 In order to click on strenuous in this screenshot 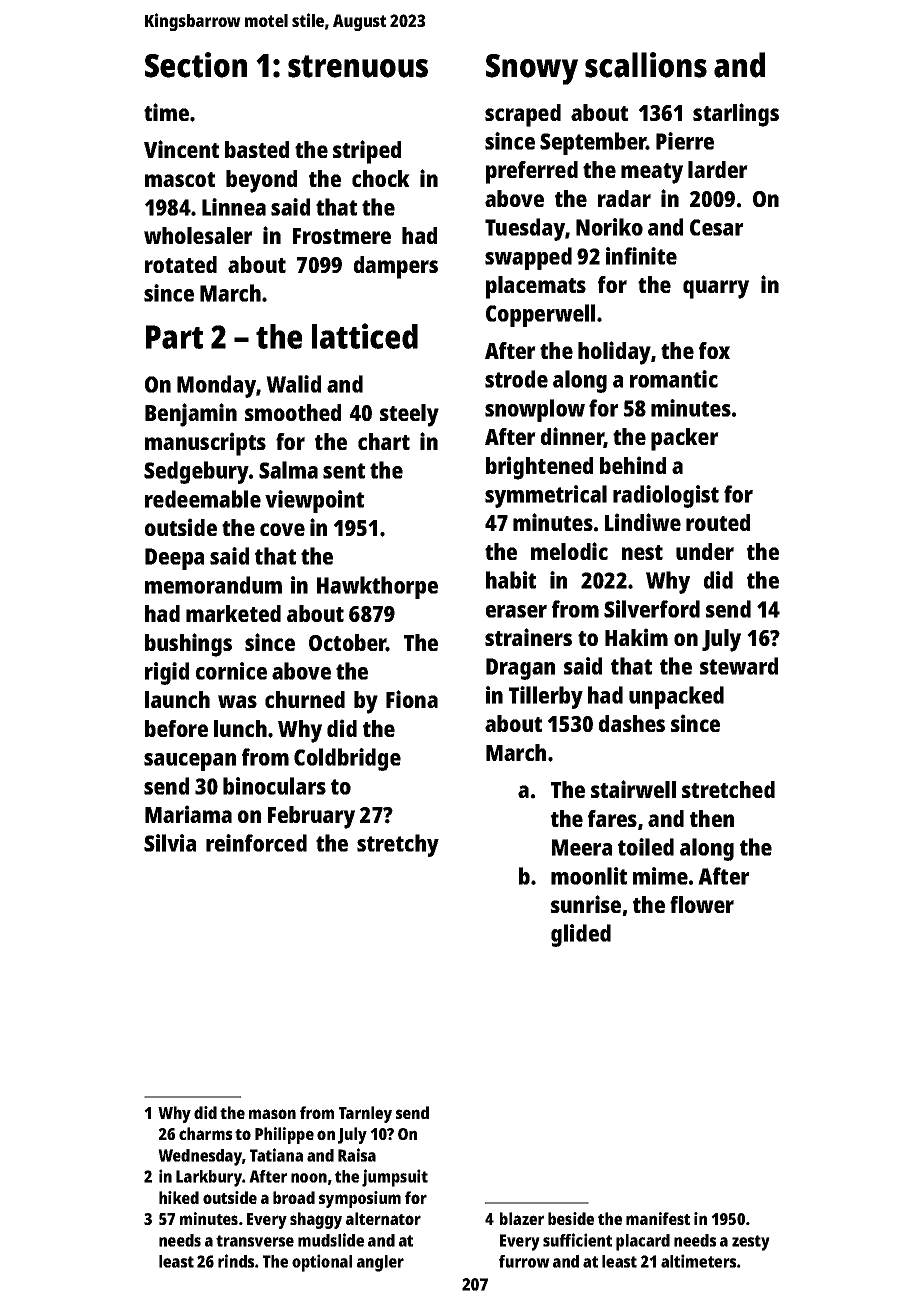, I will do `click(358, 66)`.
